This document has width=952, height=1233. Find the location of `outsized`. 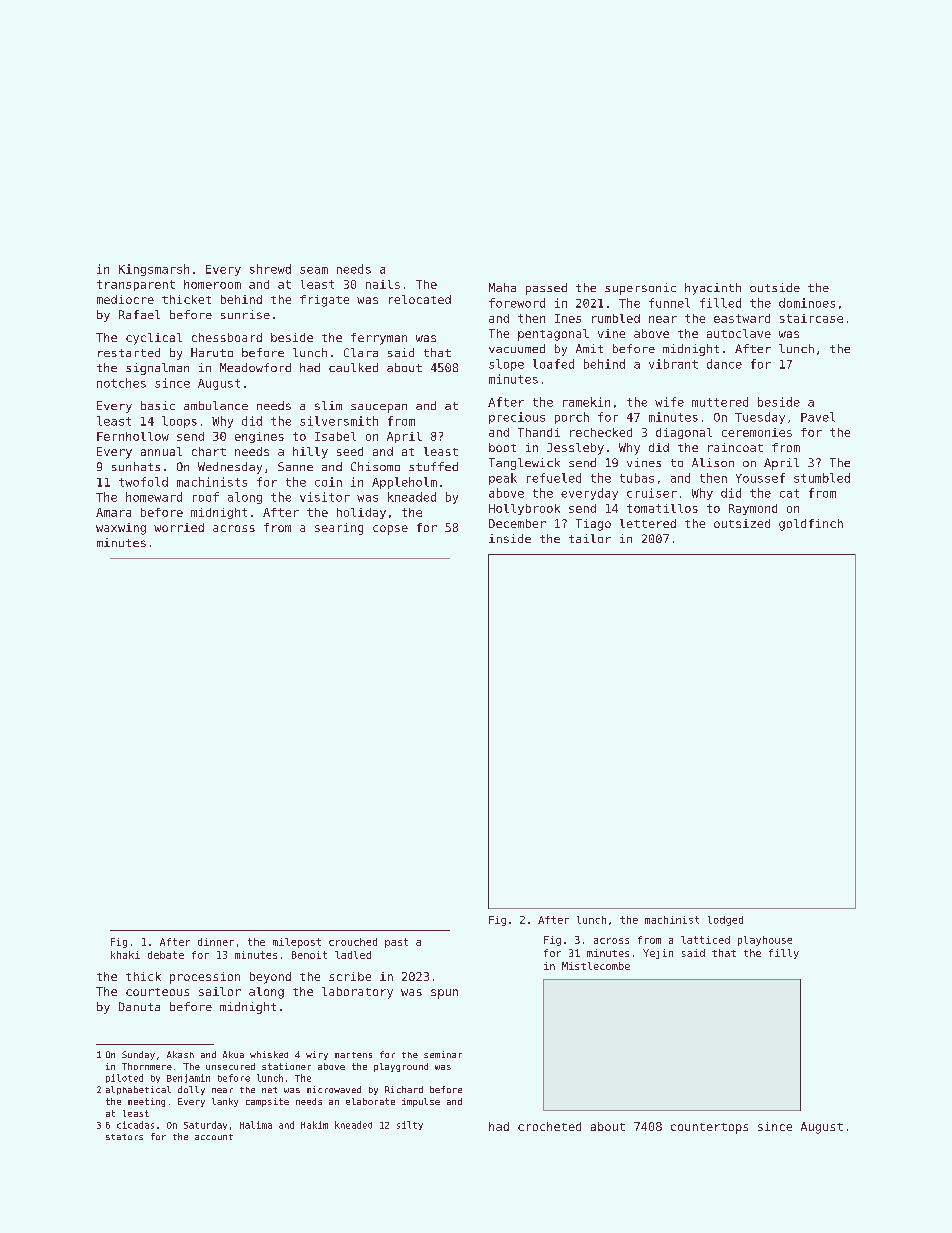

outsized is located at coordinates (742, 523).
